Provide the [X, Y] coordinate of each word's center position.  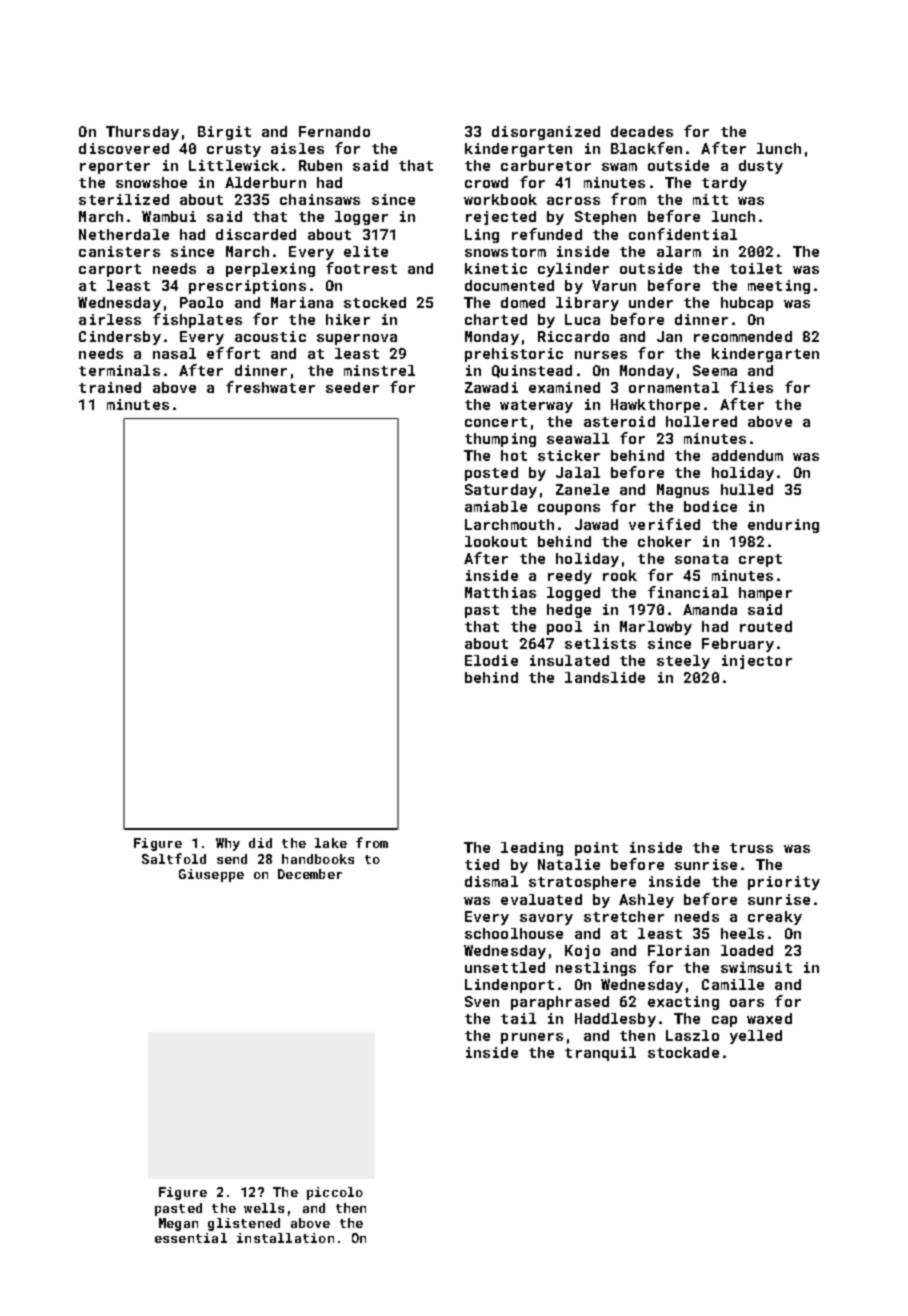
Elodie [491, 660]
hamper [765, 594]
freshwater [270, 387]
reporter [115, 167]
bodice [710, 506]
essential [191, 1238]
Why [228, 844]
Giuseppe [211, 875]
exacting [683, 1003]
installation [285, 1238]
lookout [496, 541]
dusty [761, 167]
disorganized [546, 133]
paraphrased [560, 1003]
